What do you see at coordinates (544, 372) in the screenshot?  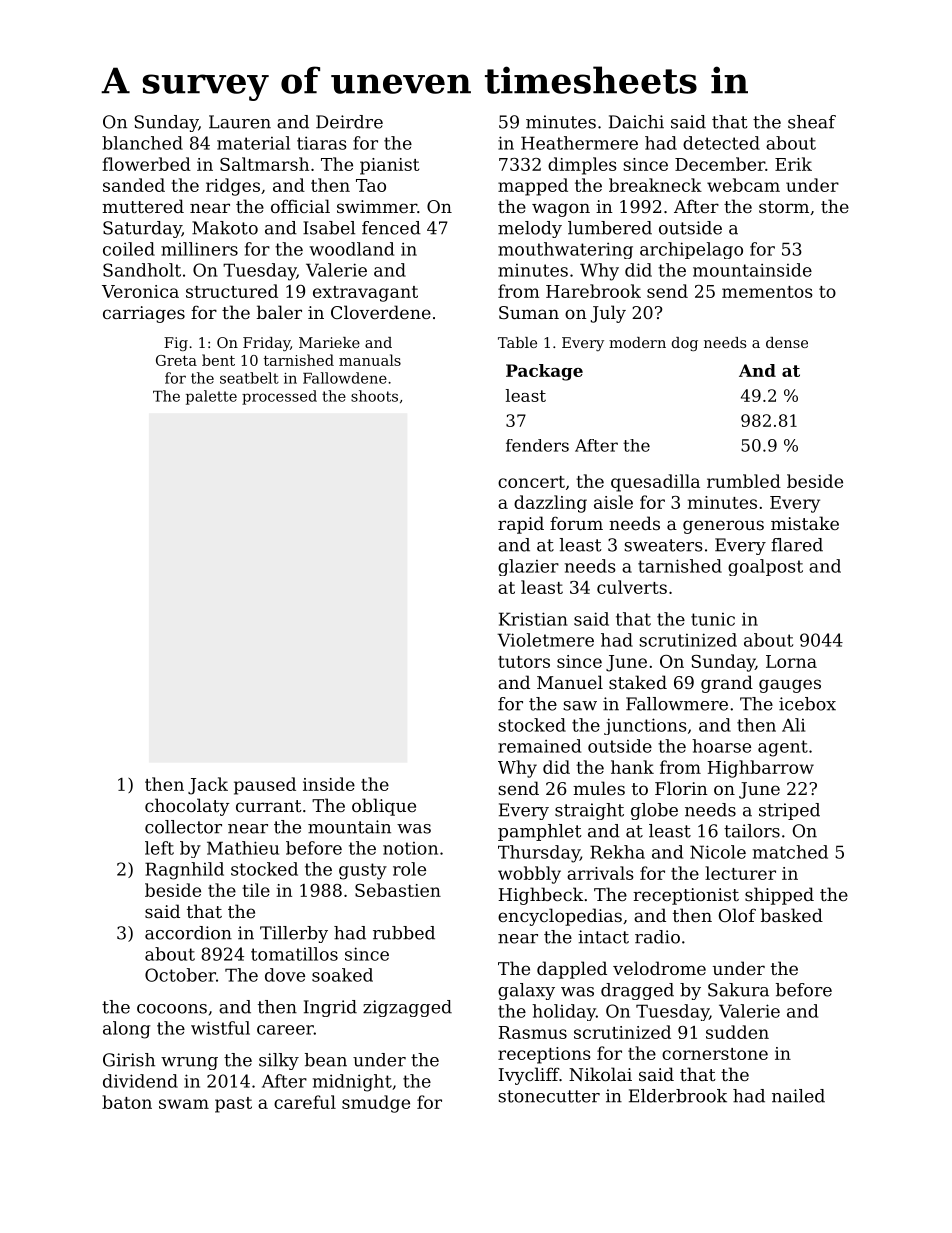 I see `Package` at bounding box center [544, 372].
